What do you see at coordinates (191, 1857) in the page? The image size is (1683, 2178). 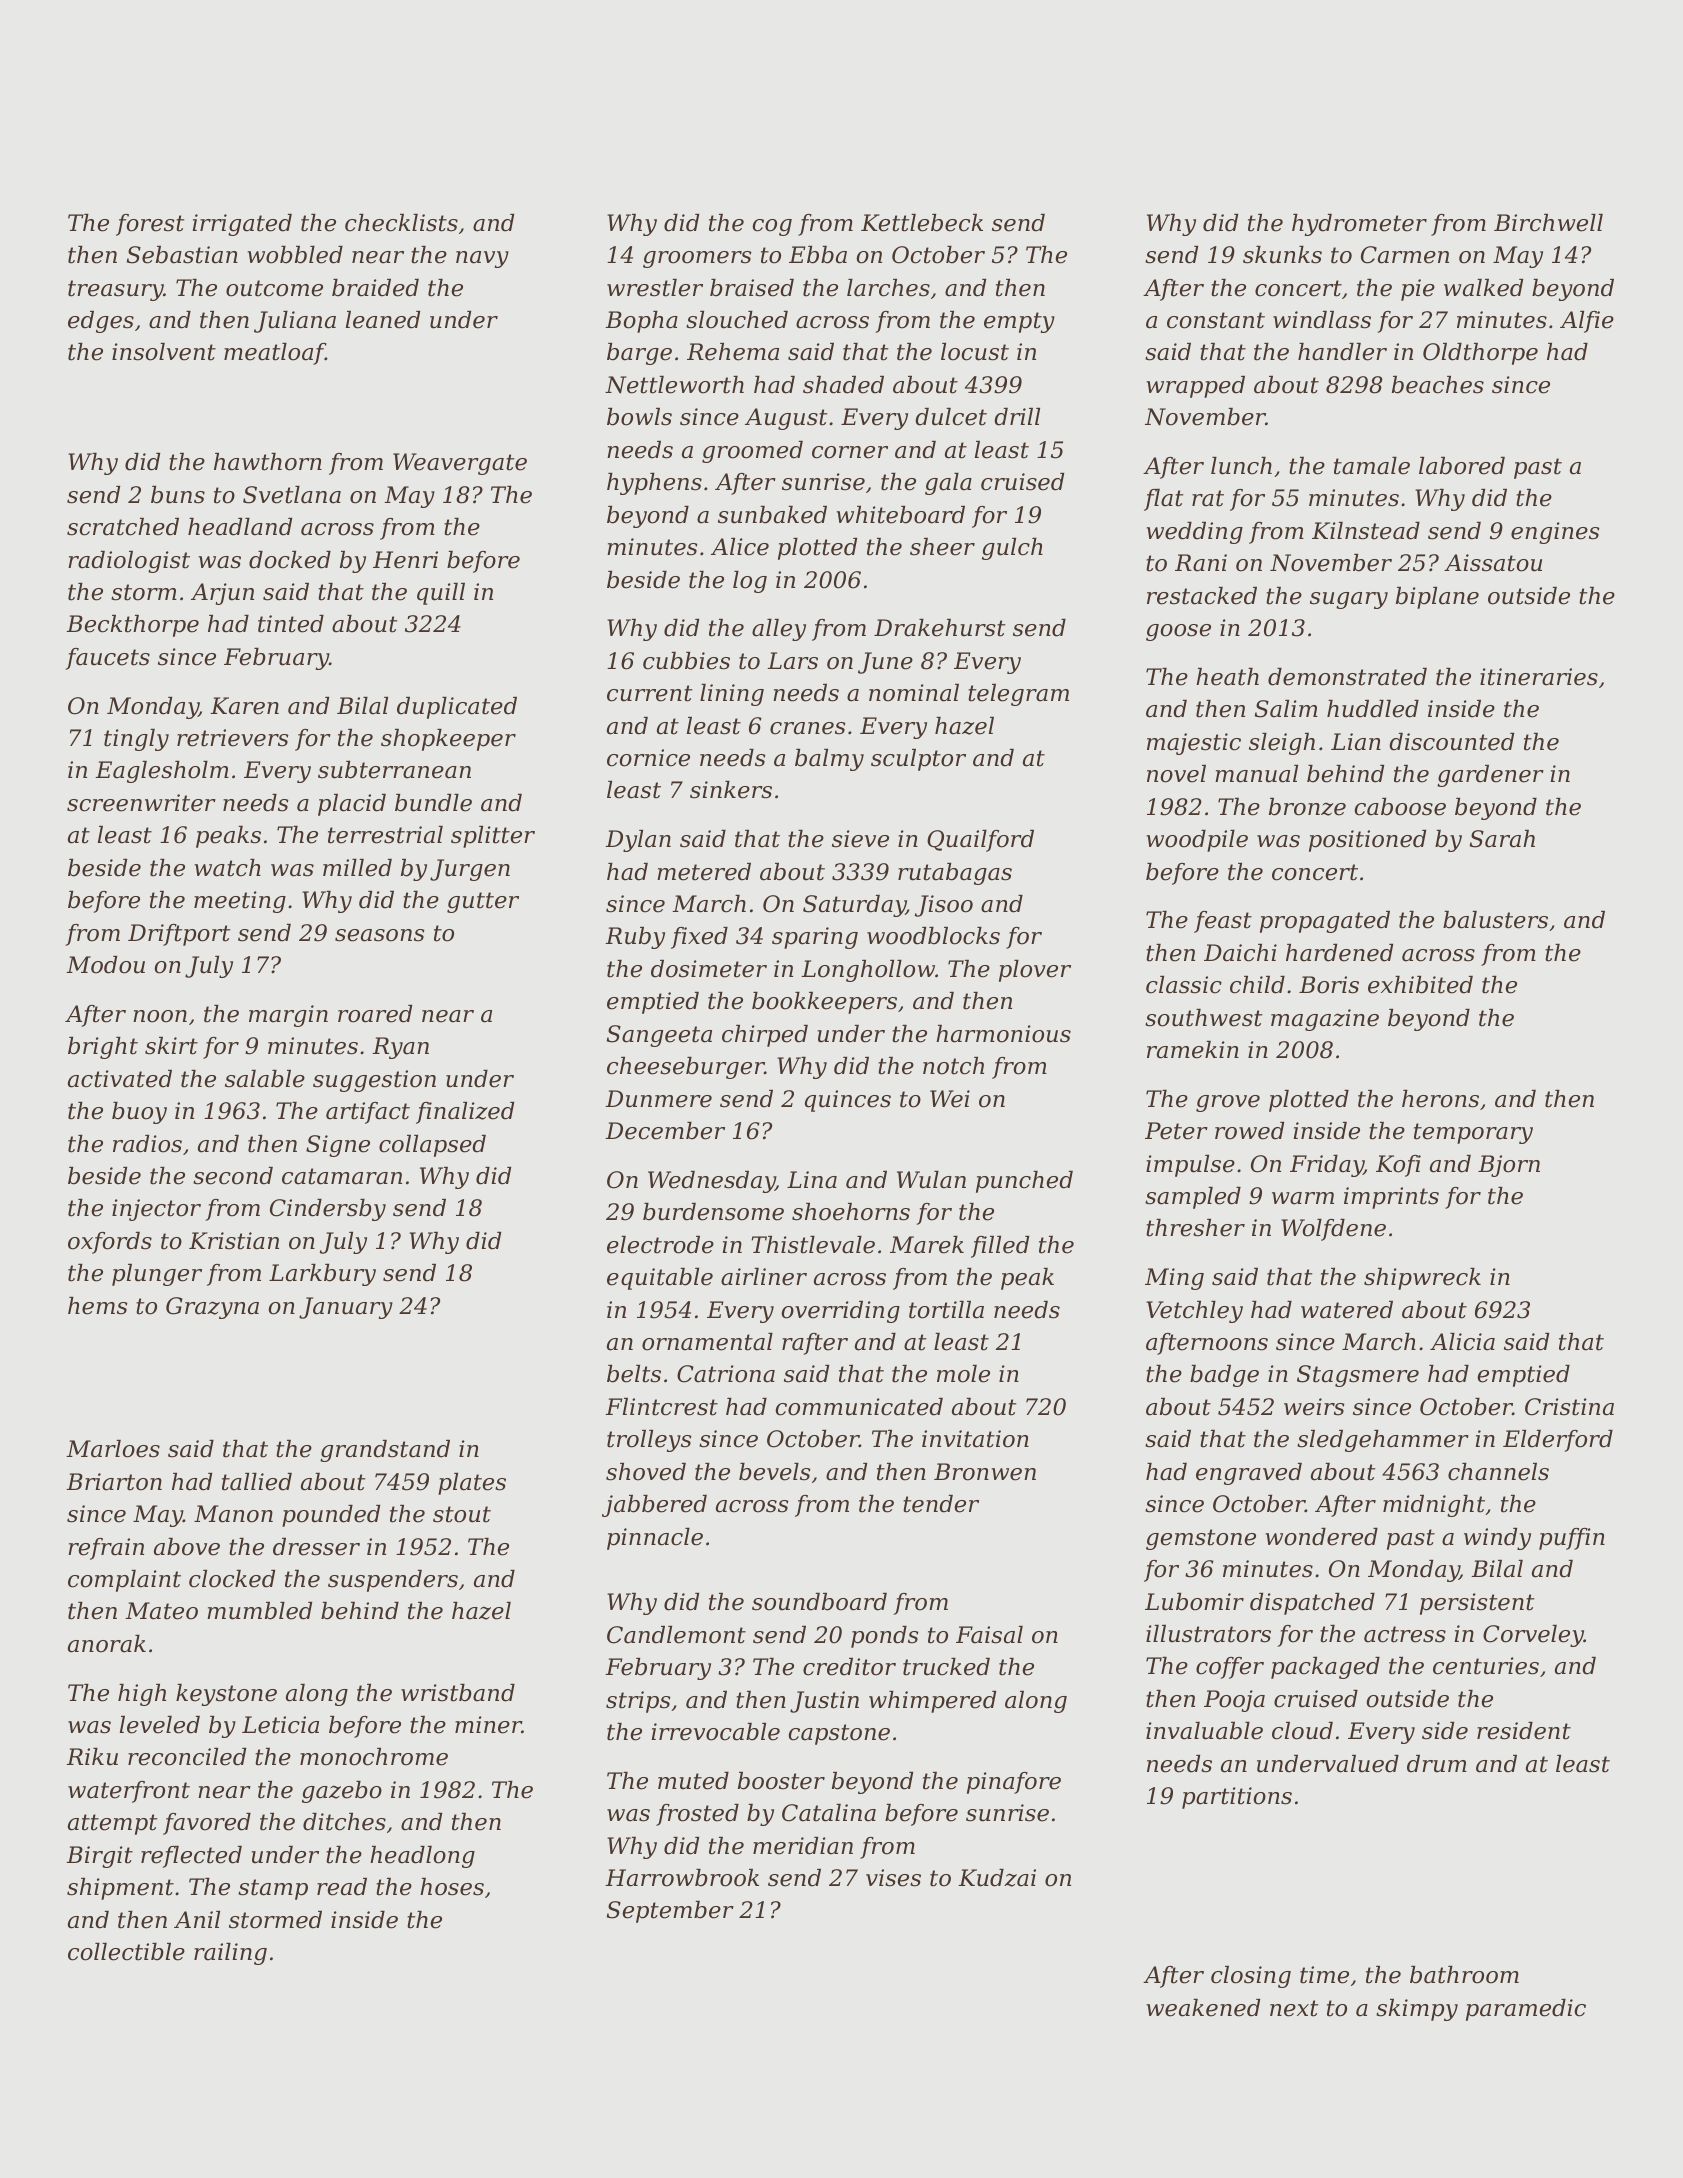 I see `reflected` at bounding box center [191, 1857].
